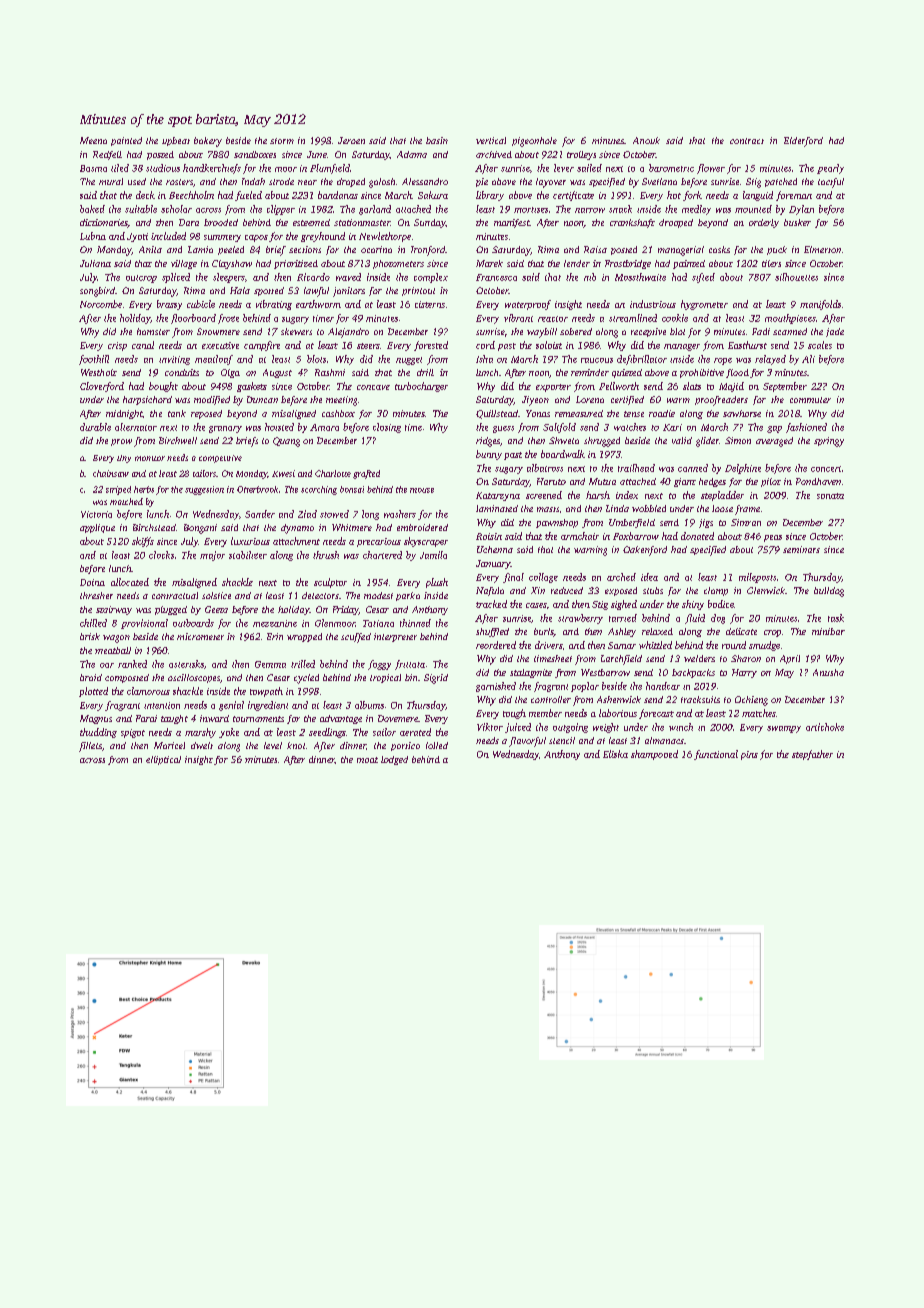  Describe the element at coordinates (711, 169) in the image. I see `flower` at that location.
